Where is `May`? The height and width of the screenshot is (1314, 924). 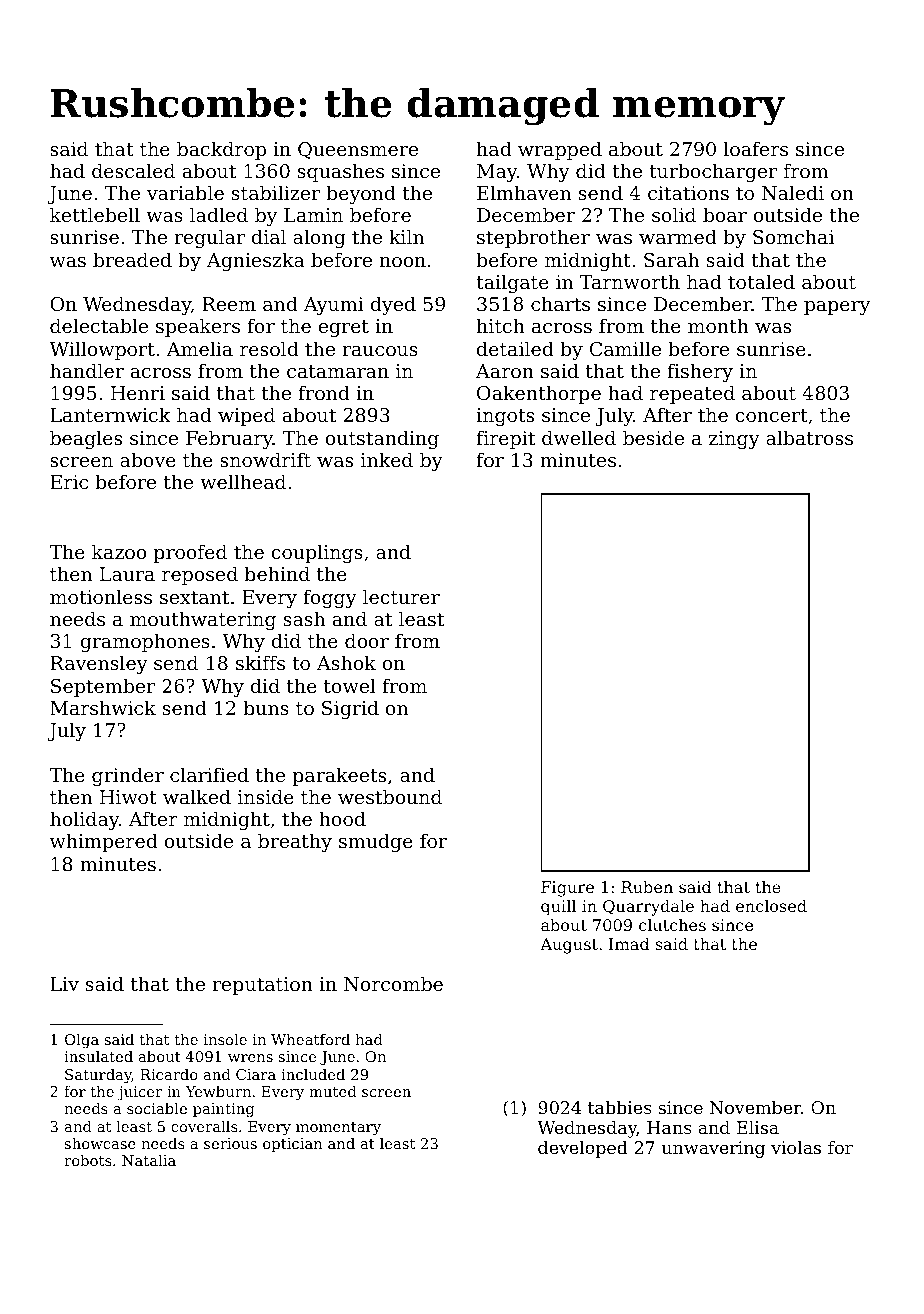 May is located at coordinates (497, 173).
